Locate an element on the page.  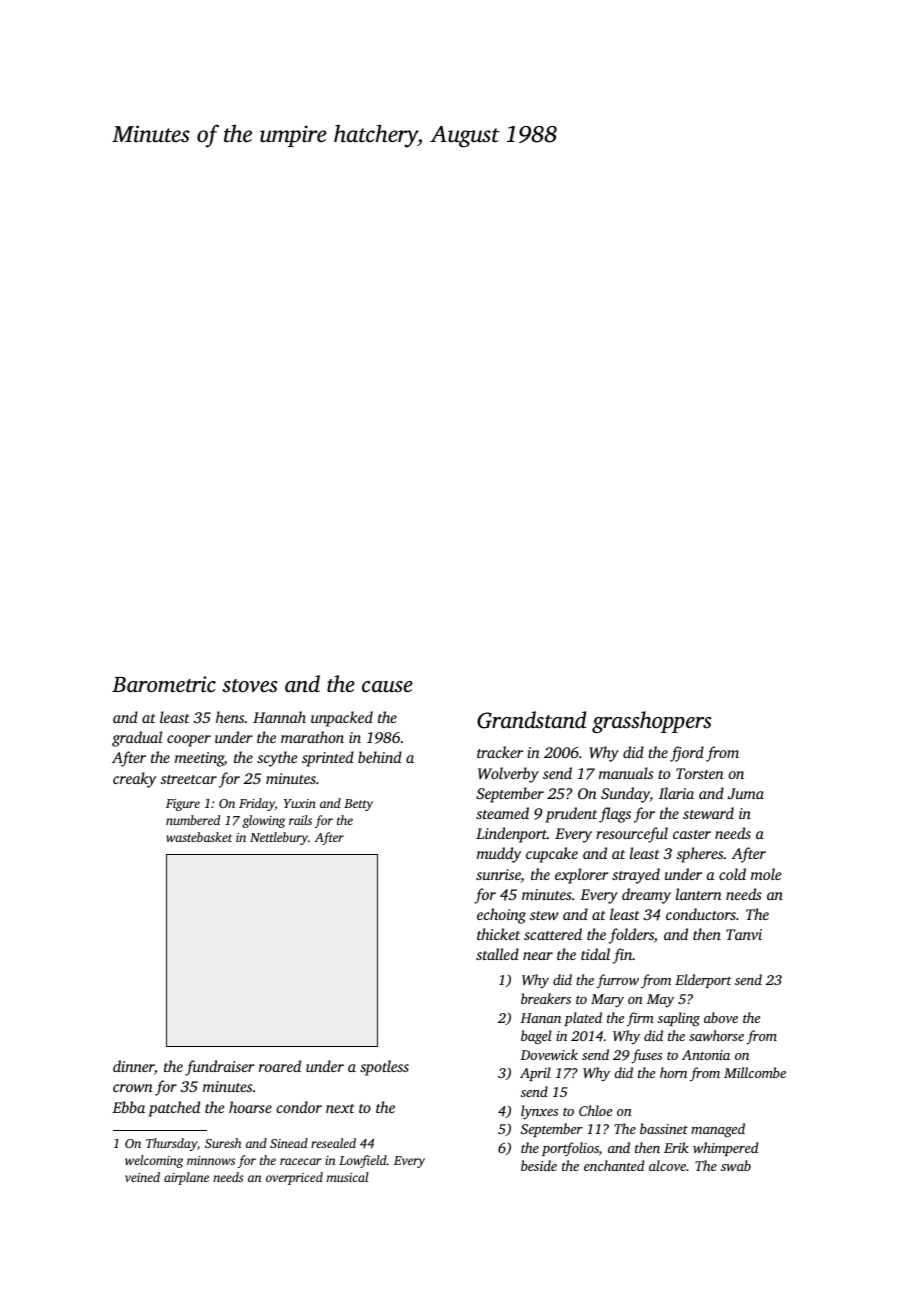
grasshoppers is located at coordinates (652, 722).
